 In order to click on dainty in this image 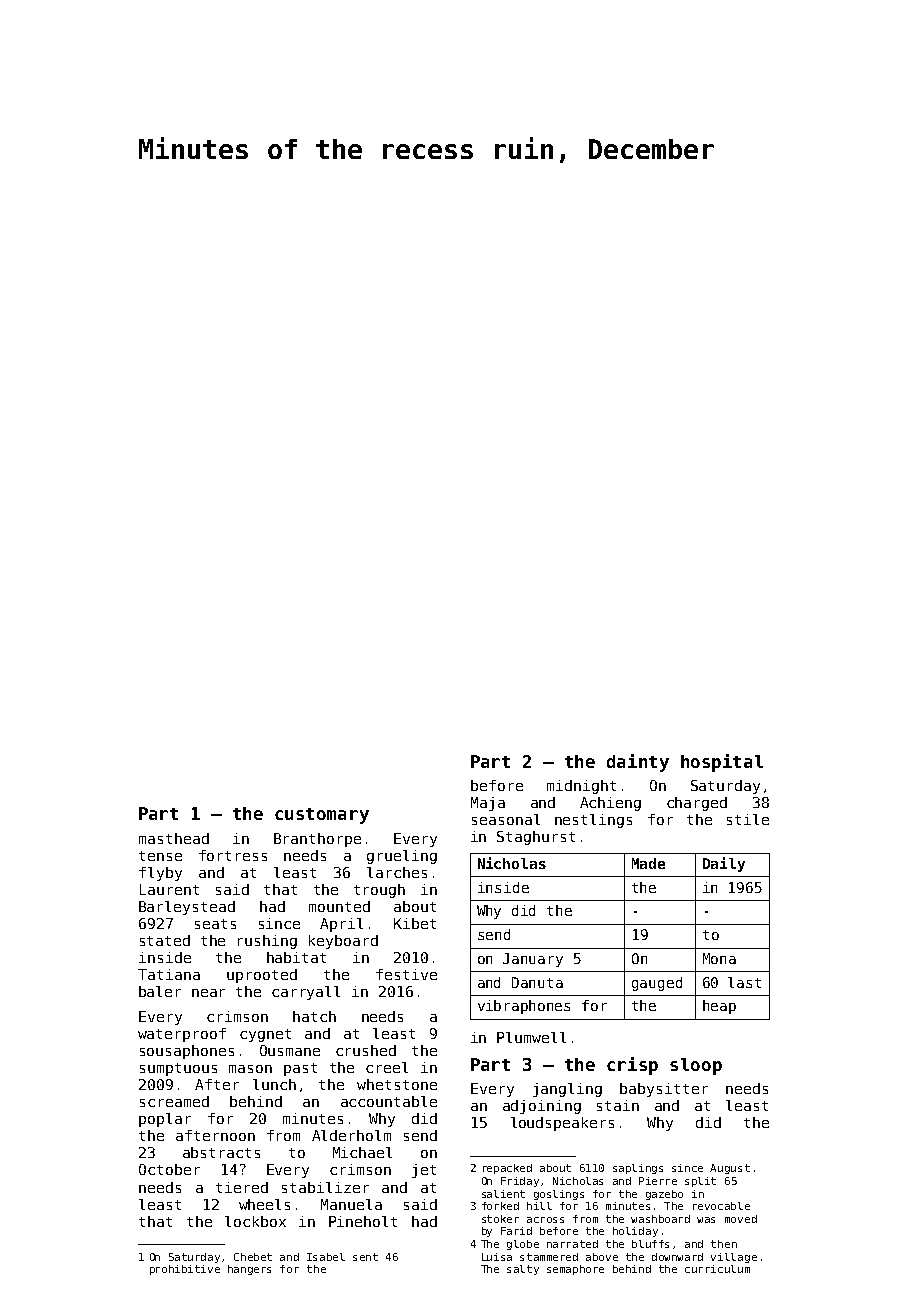, I will do `click(638, 763)`.
